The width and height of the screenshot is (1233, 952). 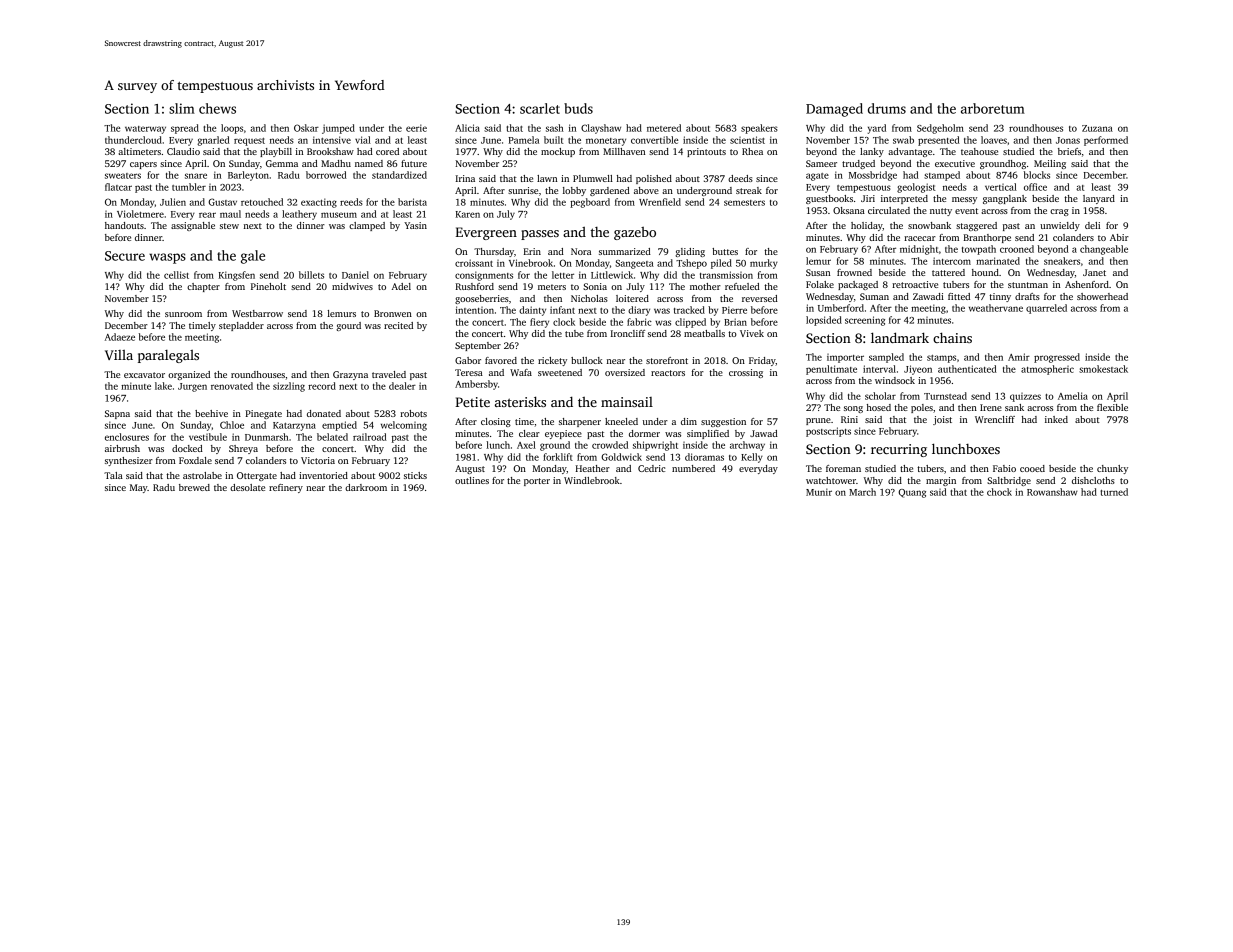 What do you see at coordinates (693, 468) in the screenshot?
I see `numbered` at bounding box center [693, 468].
